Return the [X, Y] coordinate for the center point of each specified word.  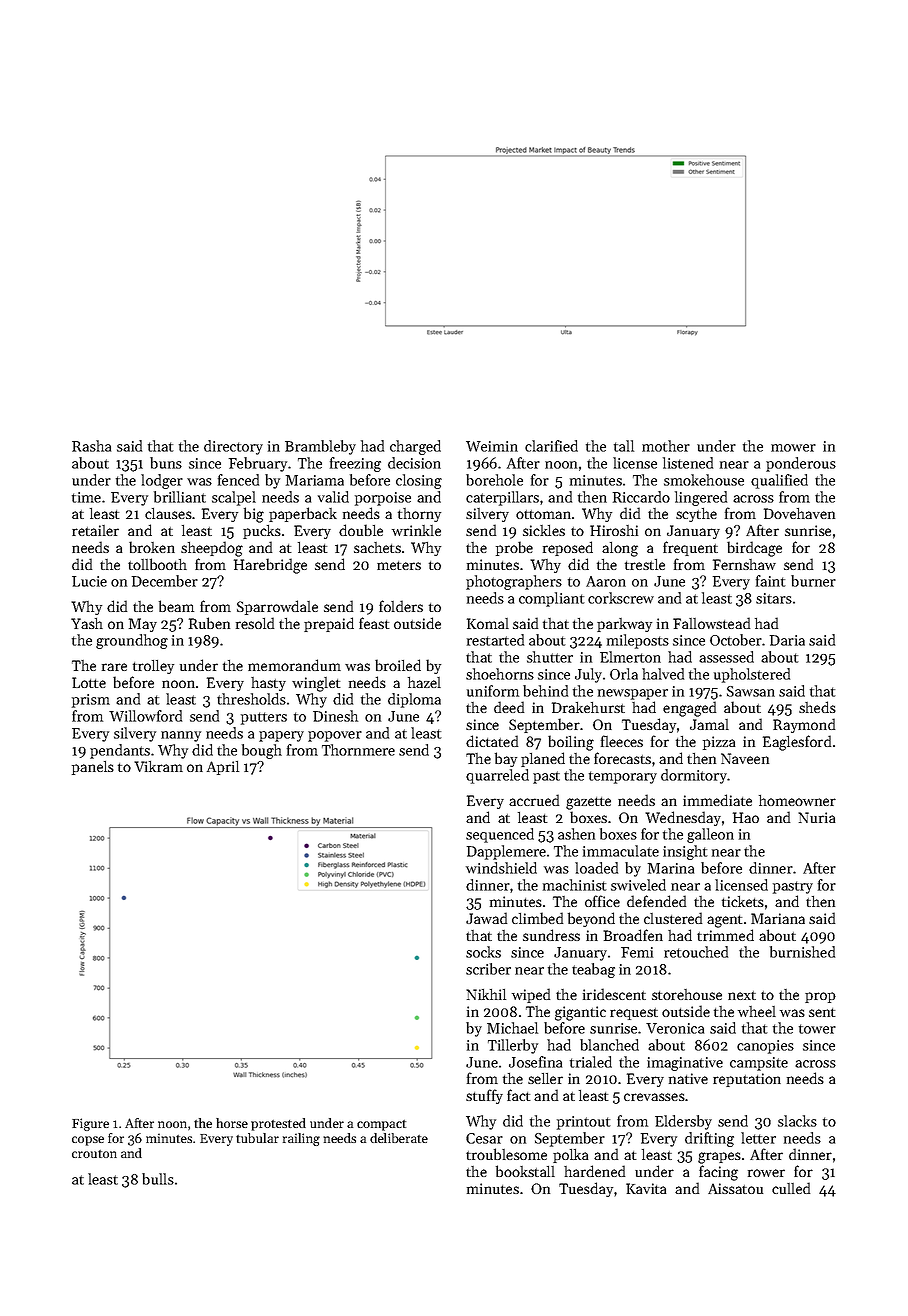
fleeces [622, 741]
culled [791, 1188]
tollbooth [157, 564]
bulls [158, 1179]
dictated [492, 741]
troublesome [506, 1154]
